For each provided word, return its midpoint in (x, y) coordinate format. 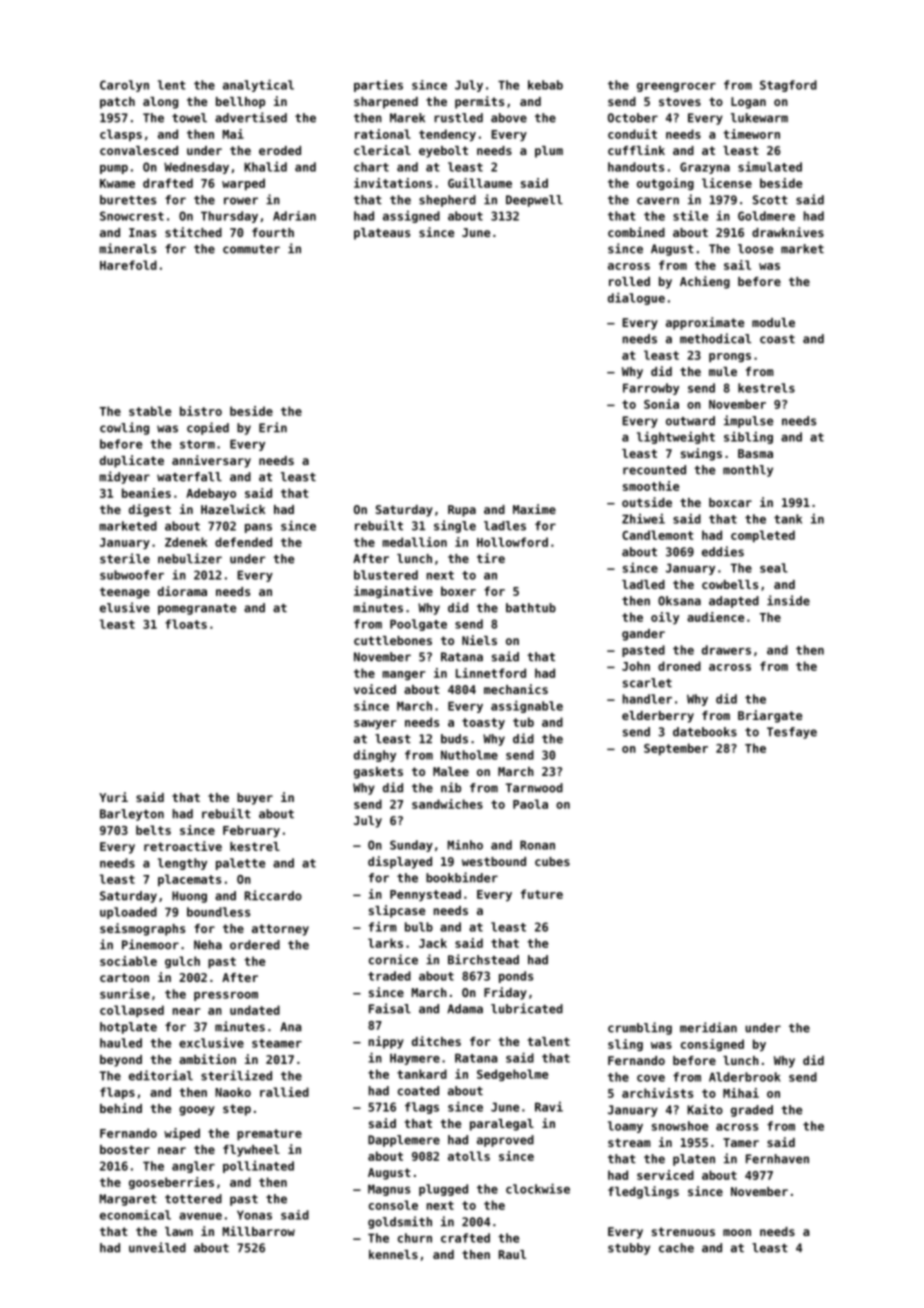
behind (121, 1108)
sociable (128, 961)
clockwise (538, 1188)
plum (549, 152)
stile (690, 215)
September (676, 749)
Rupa (462, 511)
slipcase (397, 911)
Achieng (705, 282)
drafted (168, 183)
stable (150, 411)
